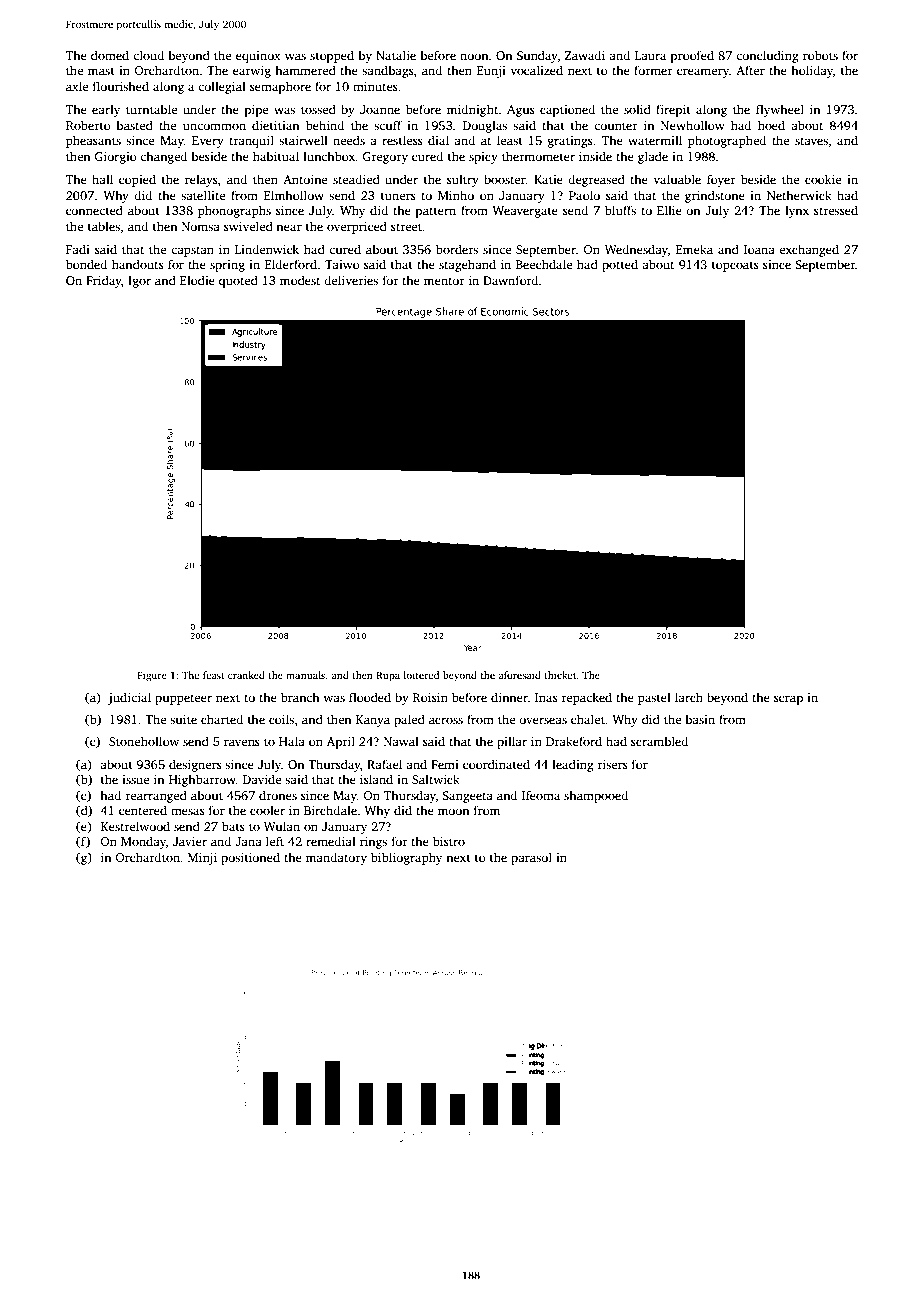 Image resolution: width=924 pixels, height=1308 pixels. Describe the element at coordinates (474, 56) in the image. I see `noon` at that location.
